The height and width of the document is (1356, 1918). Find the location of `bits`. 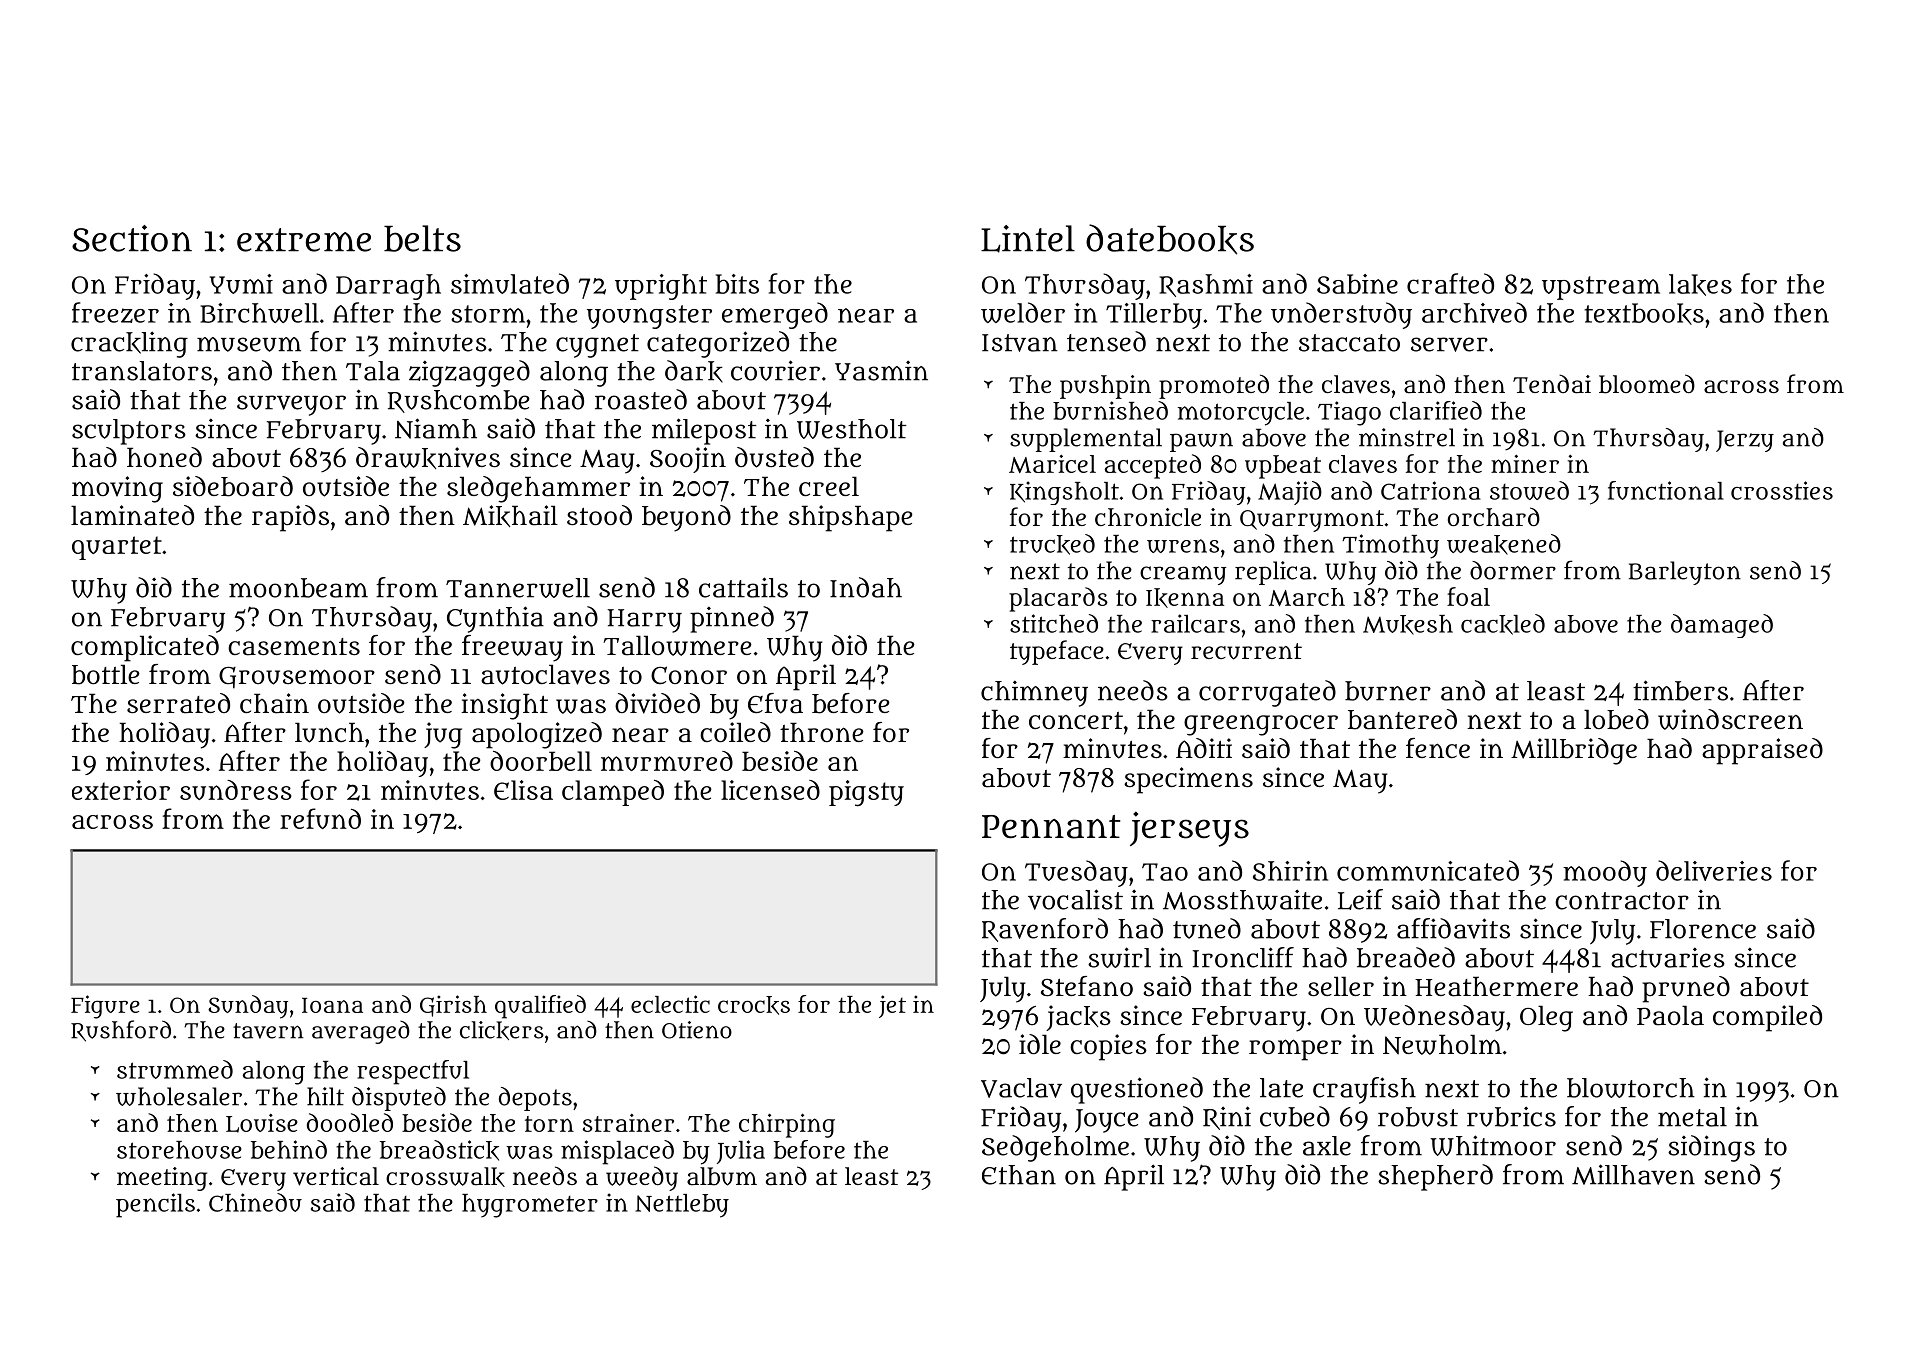

bits is located at coordinates (737, 284).
